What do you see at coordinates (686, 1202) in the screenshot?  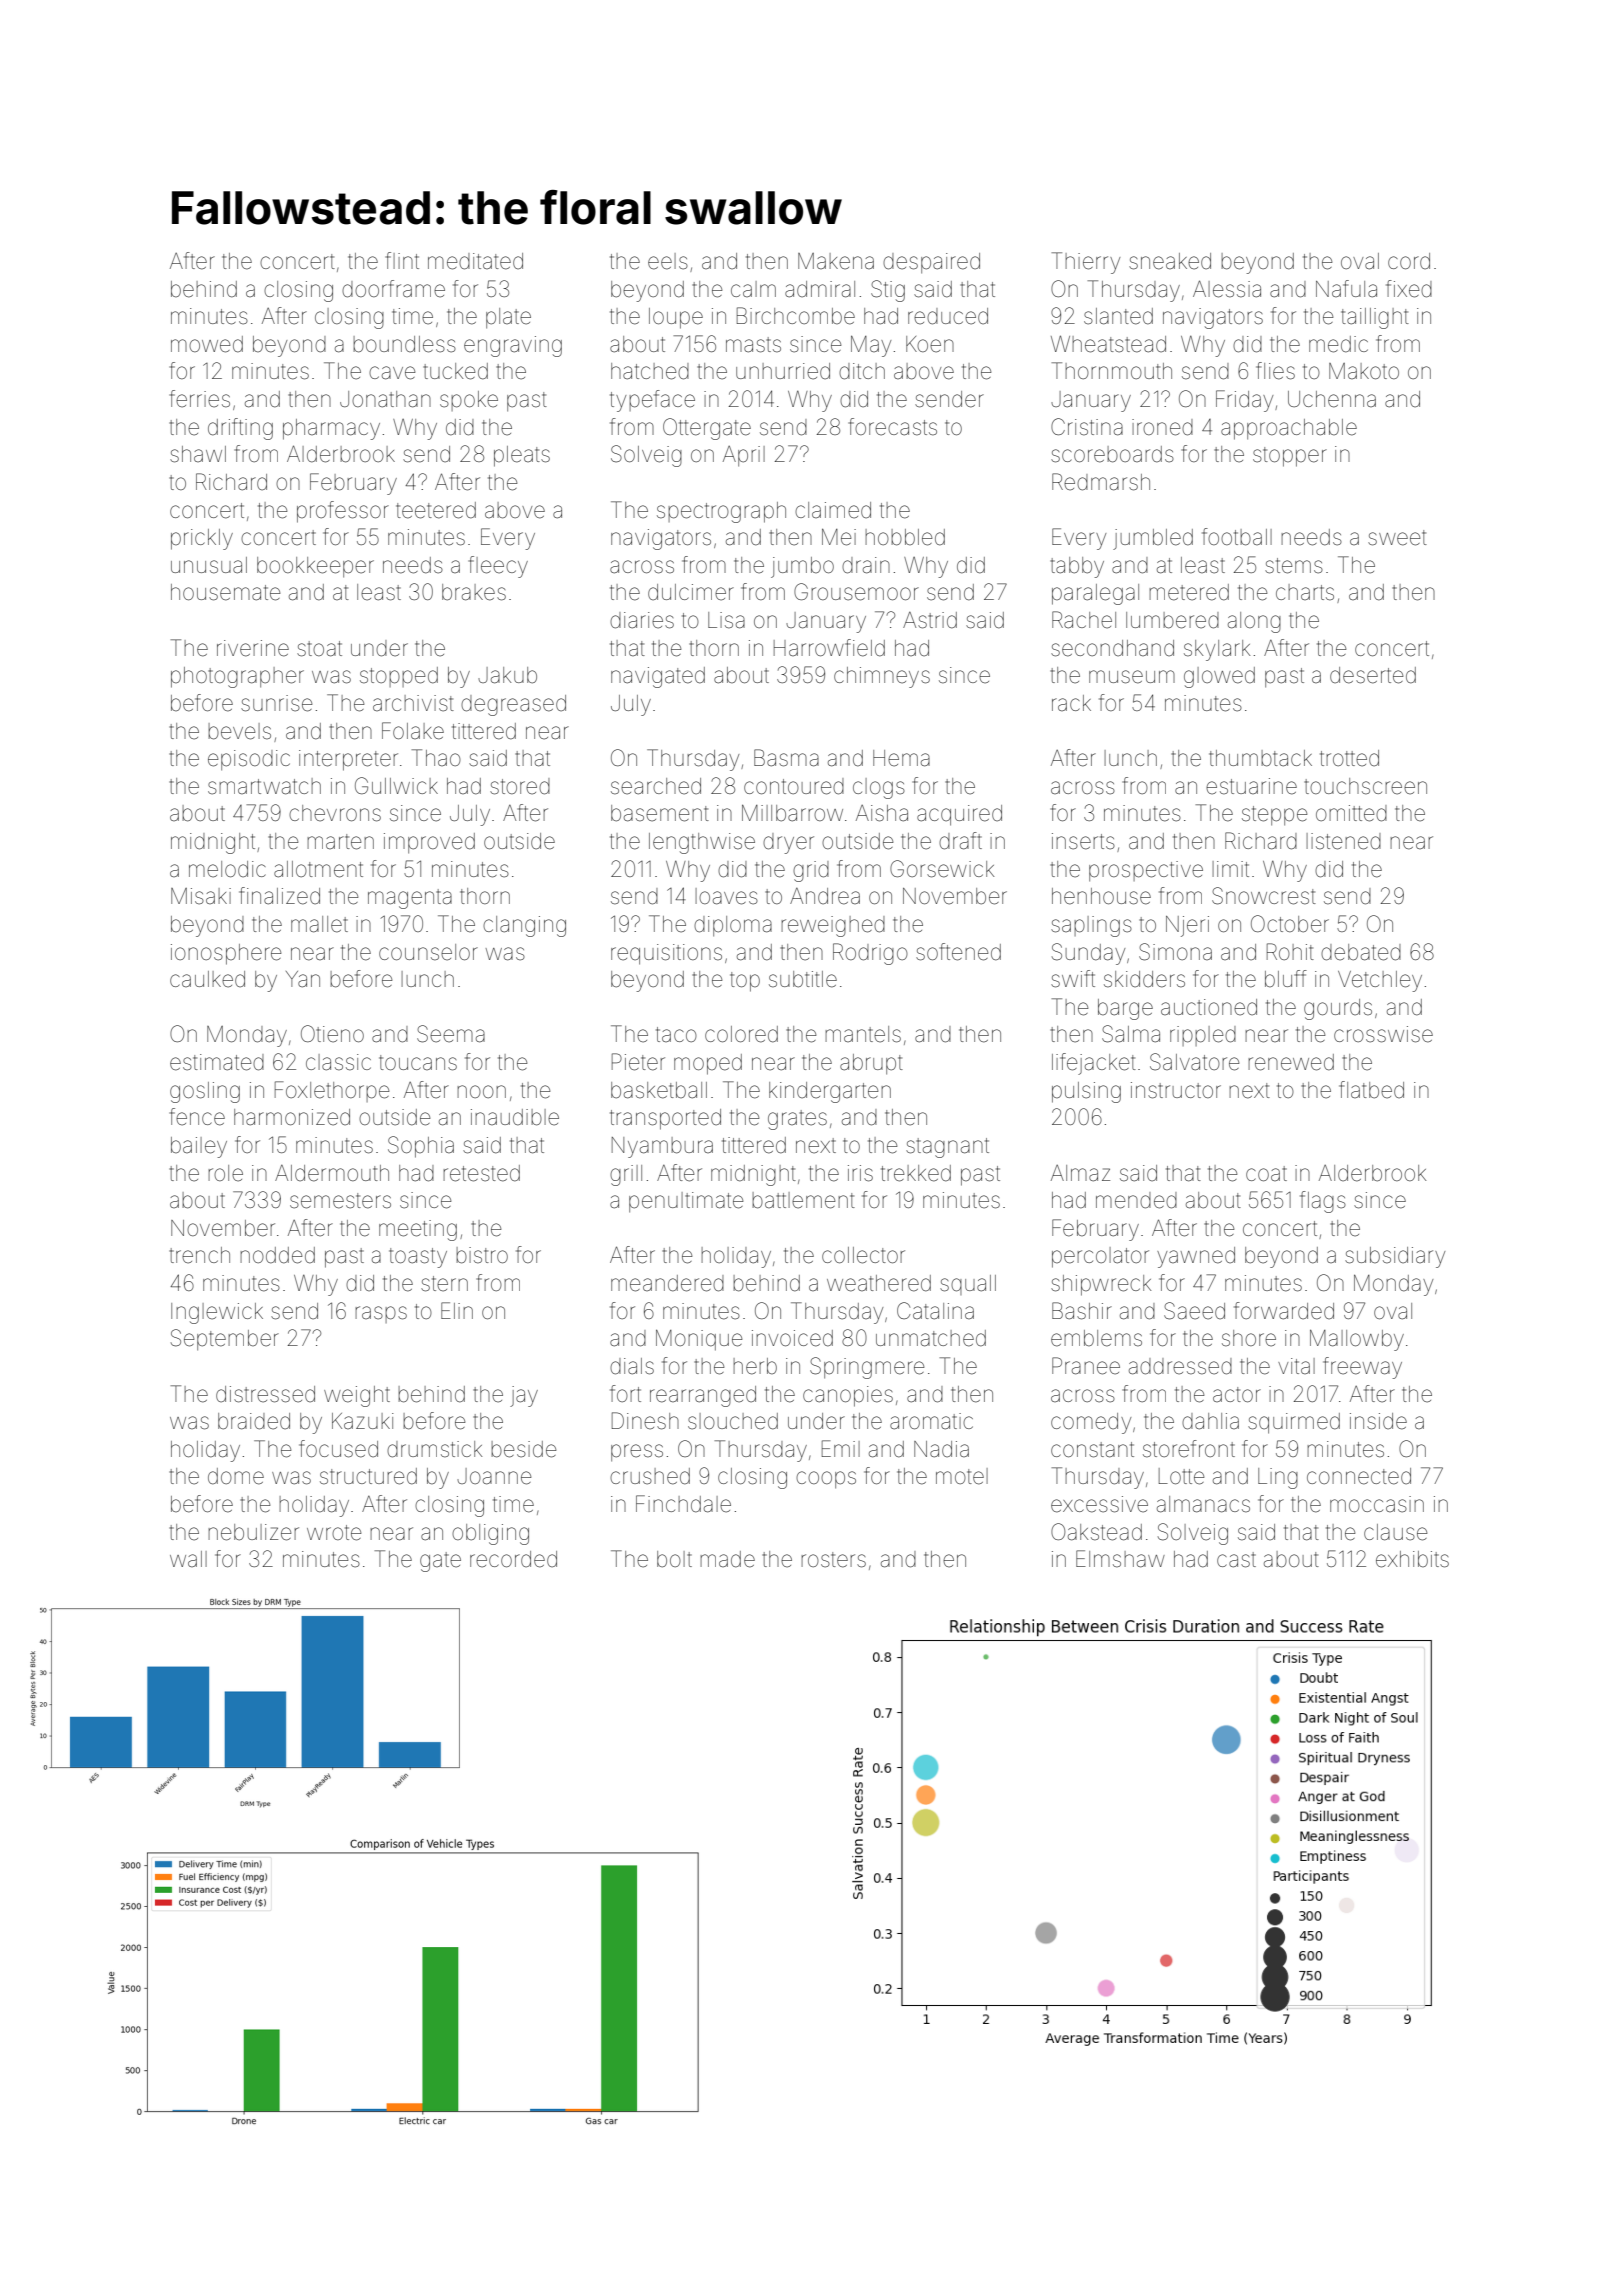 I see `penultimate` at bounding box center [686, 1202].
